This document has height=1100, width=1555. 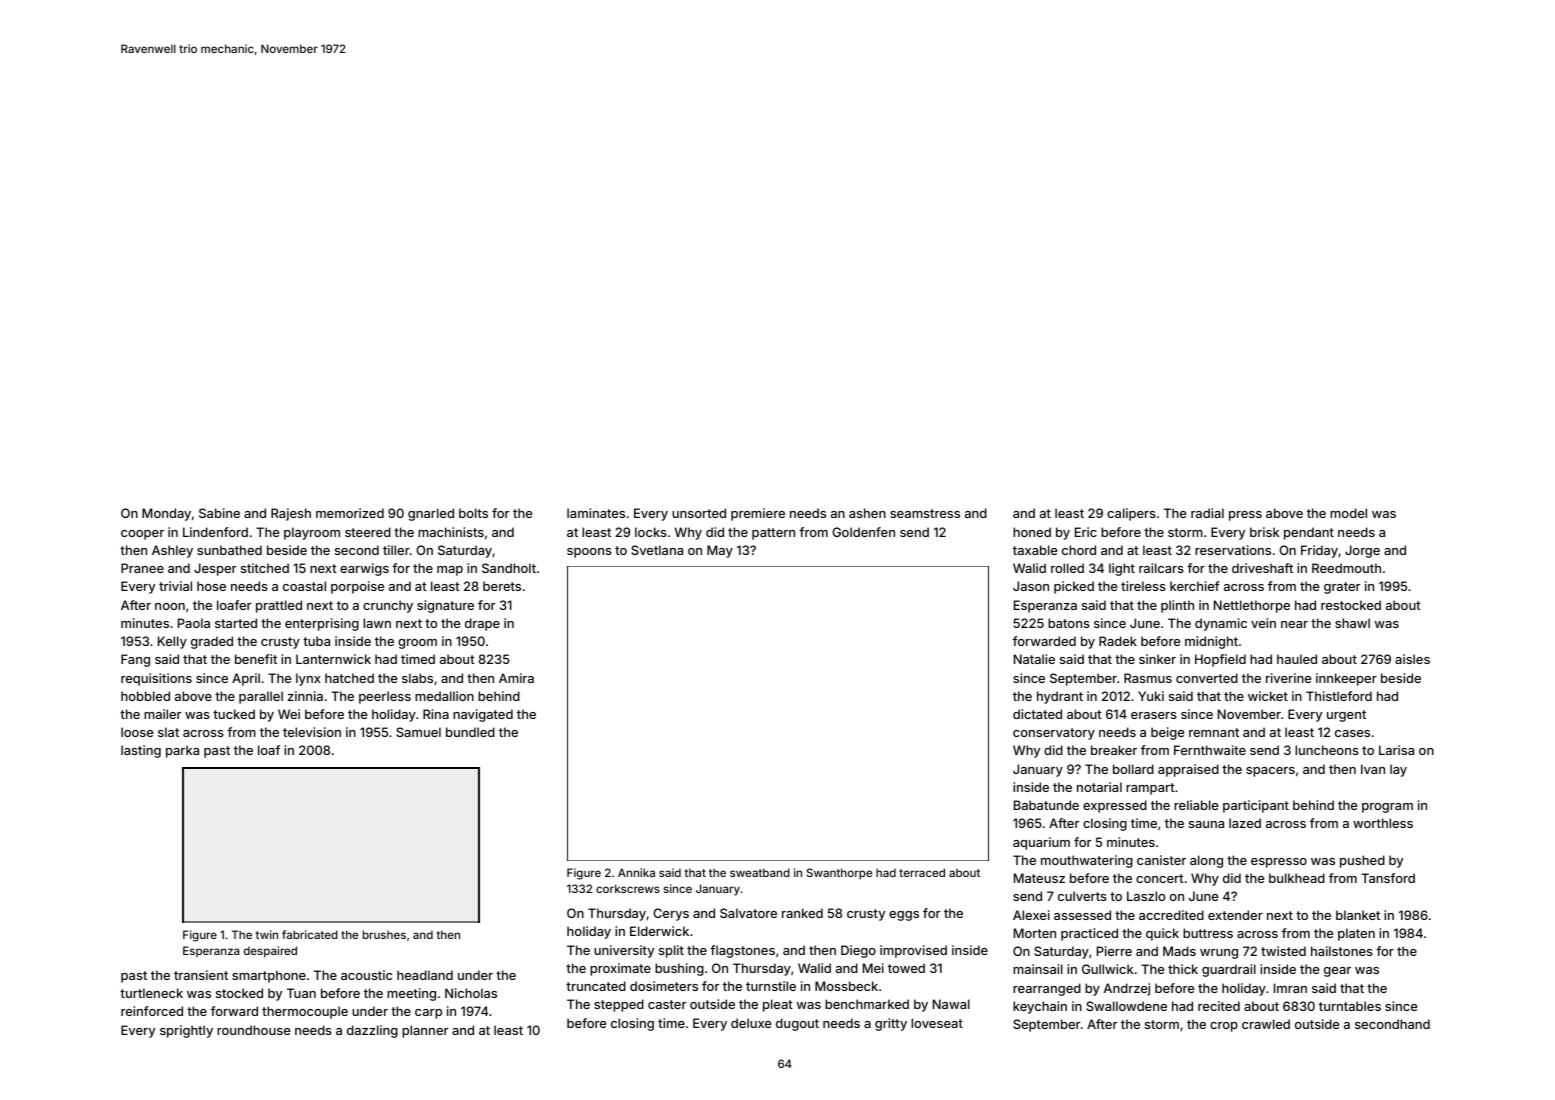 What do you see at coordinates (425, 1031) in the document?
I see `planner` at bounding box center [425, 1031].
